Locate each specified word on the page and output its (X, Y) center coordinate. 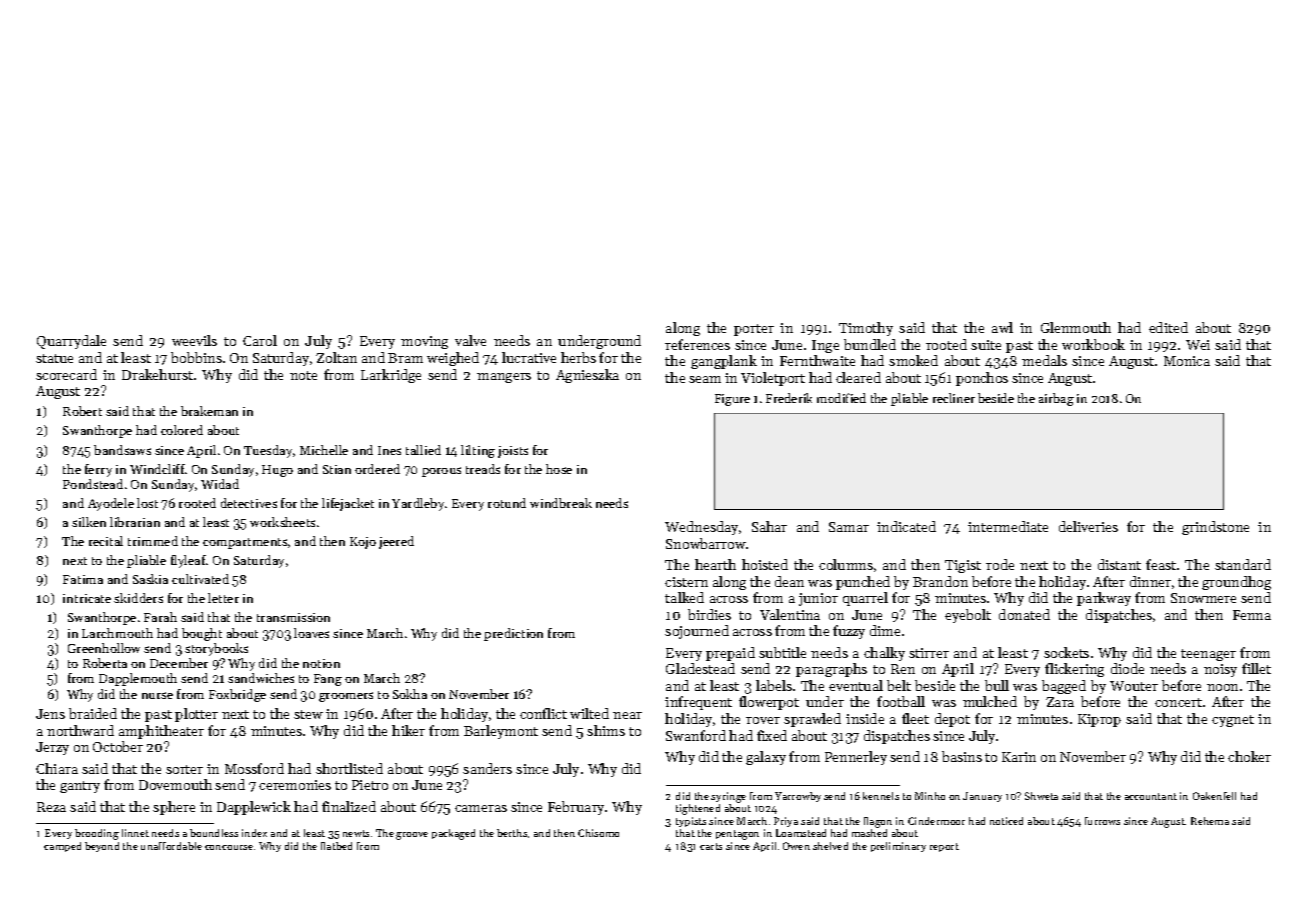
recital (106, 541)
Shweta (1041, 796)
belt (899, 685)
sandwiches (261, 678)
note (303, 375)
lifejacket (348, 504)
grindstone (1215, 528)
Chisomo (598, 833)
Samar (849, 527)
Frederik (789, 398)
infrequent (698, 703)
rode (1000, 564)
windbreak (561, 503)
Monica (1187, 361)
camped (62, 847)
